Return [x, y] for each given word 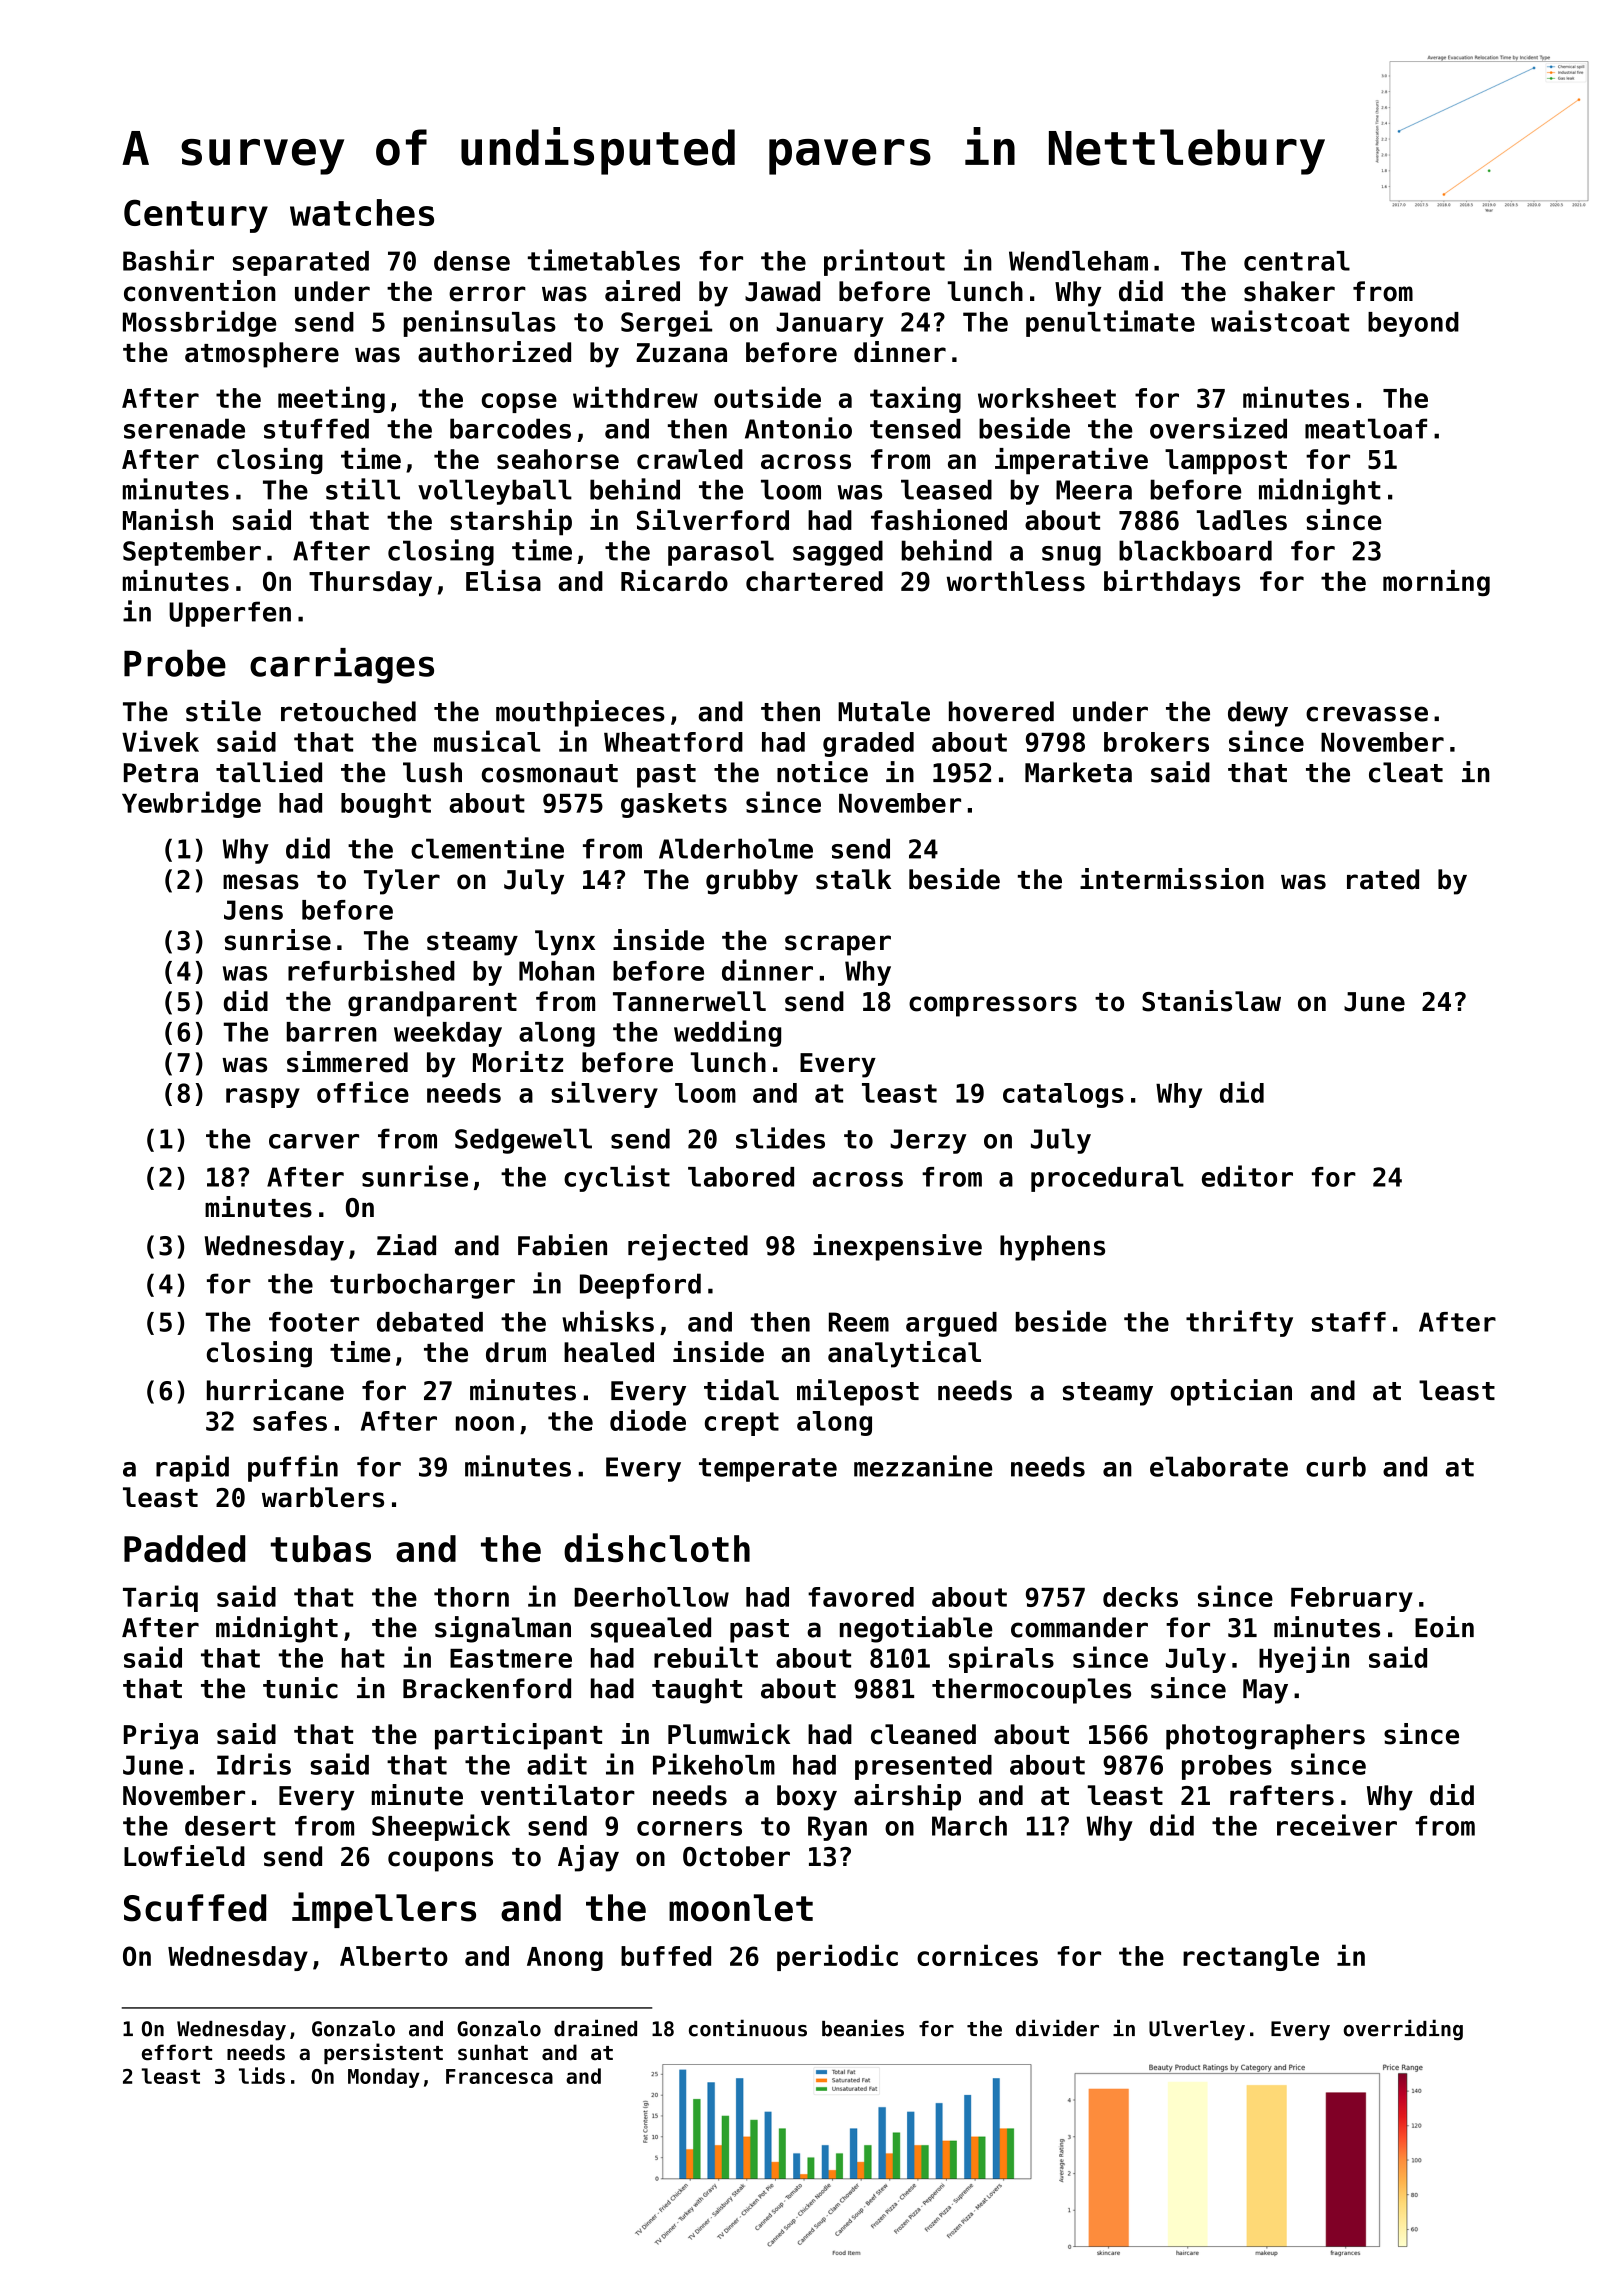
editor [1247, 1176]
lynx [565, 943]
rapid [192, 1468]
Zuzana [681, 353]
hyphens [1052, 1248]
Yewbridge [191, 804]
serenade [184, 428]
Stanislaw [1211, 1001]
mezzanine [923, 1466]
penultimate [1110, 323]
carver [314, 1141]
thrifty [1239, 1323]
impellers [384, 1910]
